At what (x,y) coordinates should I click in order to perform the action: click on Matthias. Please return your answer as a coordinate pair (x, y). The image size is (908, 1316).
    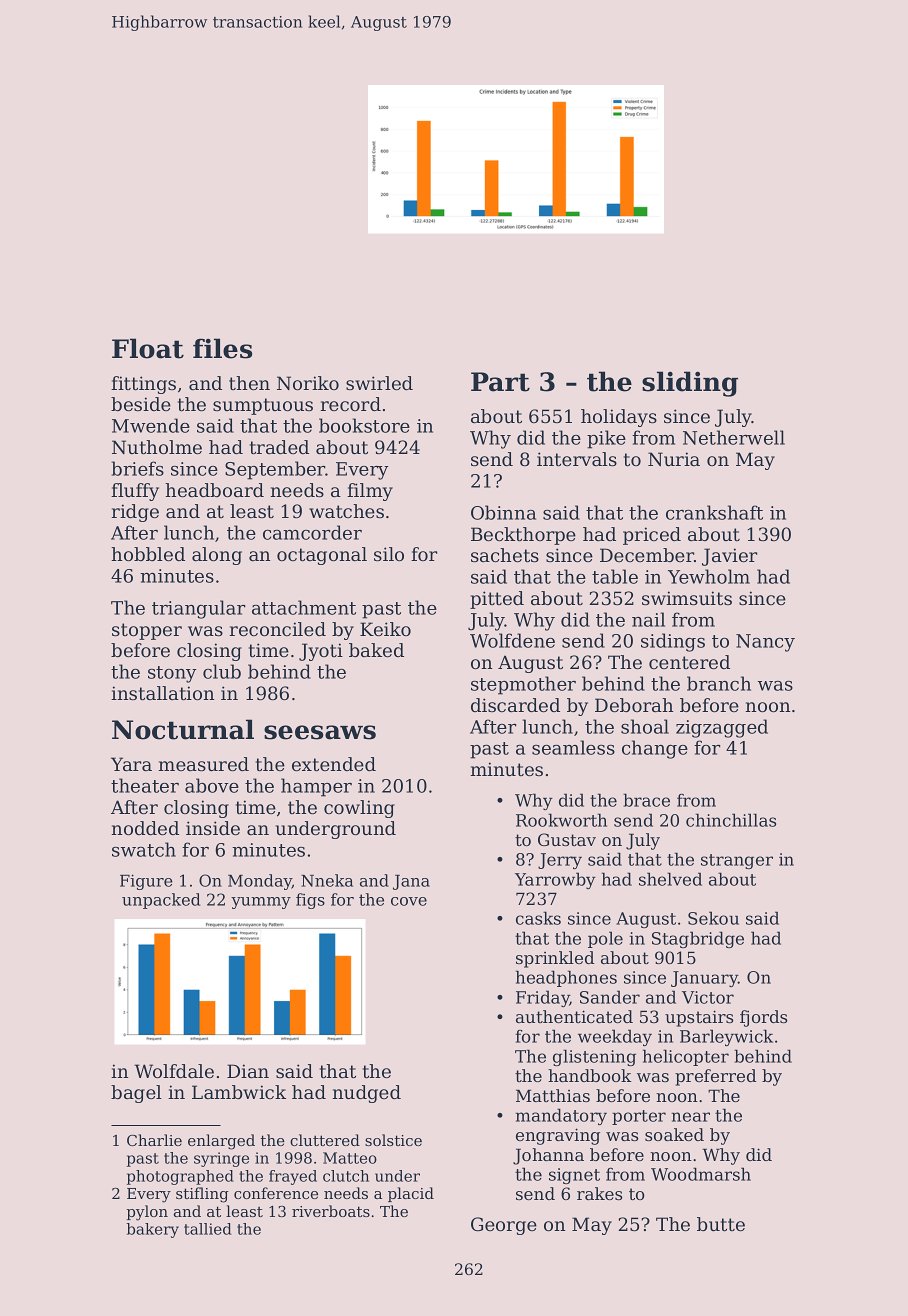
    Looking at the image, I should click on (553, 1095).
